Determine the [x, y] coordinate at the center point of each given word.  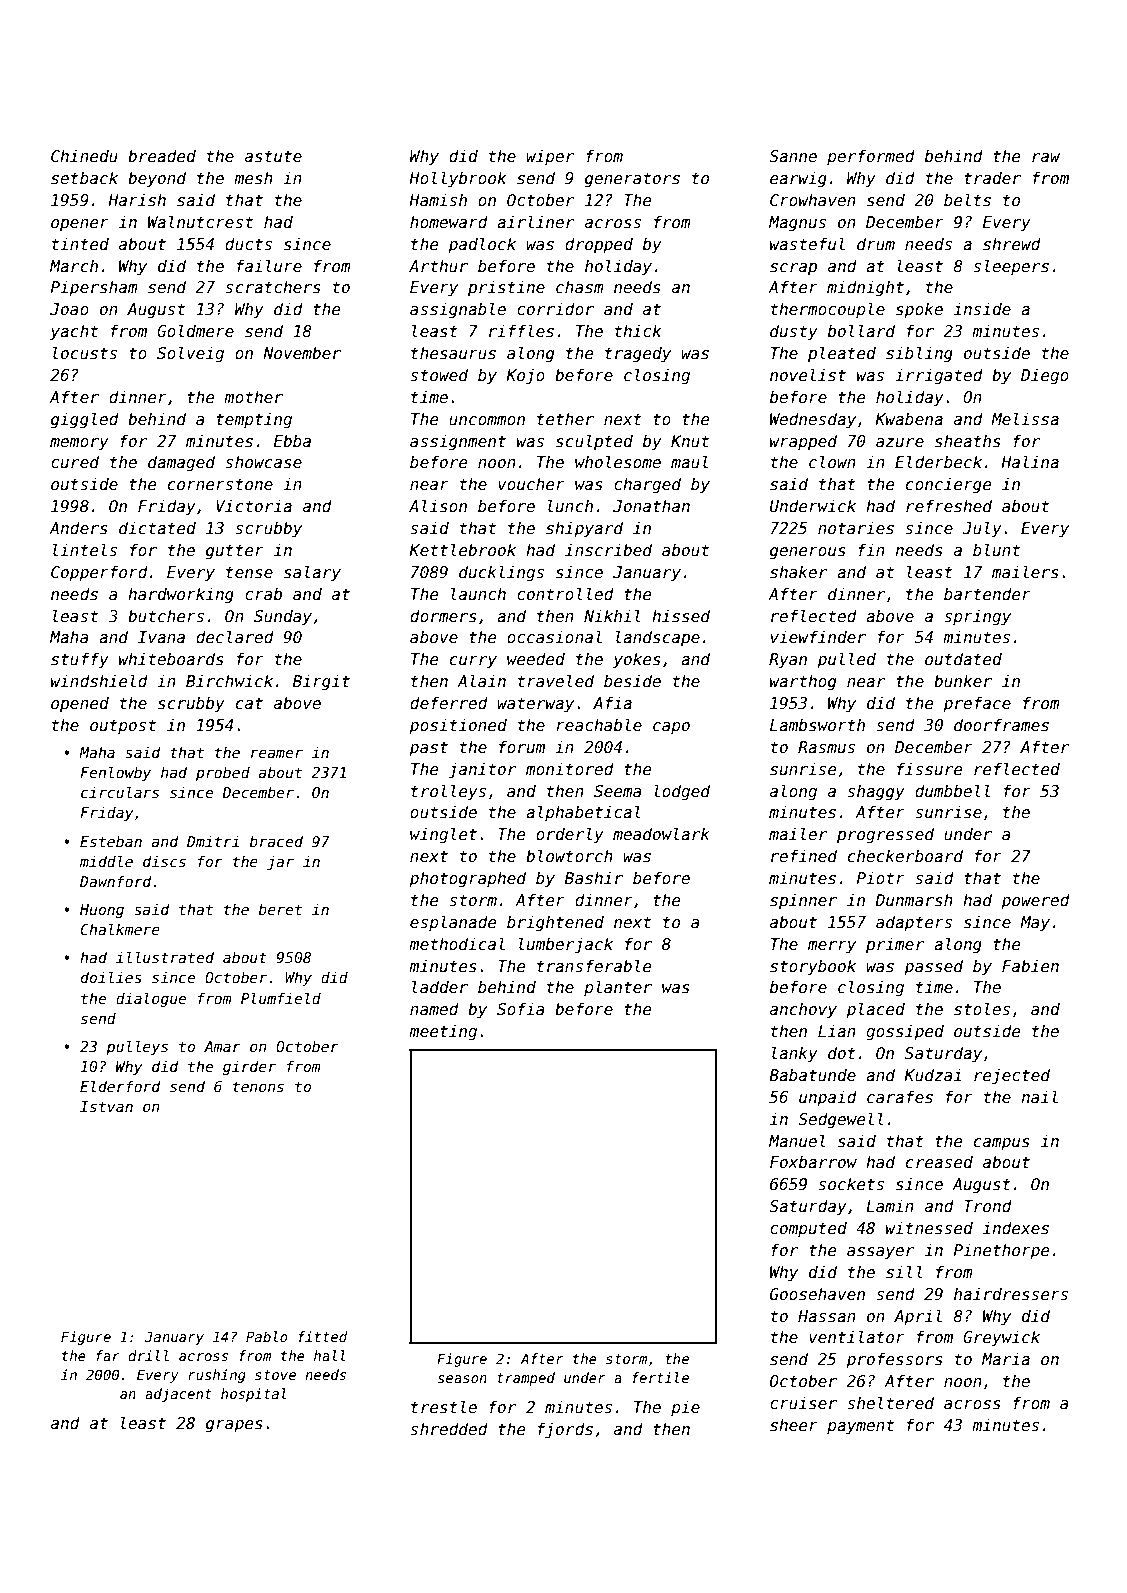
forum [522, 746]
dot [842, 1052]
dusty [794, 332]
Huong [102, 911]
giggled [85, 420]
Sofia [521, 1009]
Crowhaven [813, 199]
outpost [123, 726]
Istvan [106, 1106]
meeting [443, 1032]
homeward [449, 221]
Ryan [788, 661]
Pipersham [94, 288]
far [108, 1355]
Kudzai [932, 1074]
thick [638, 330]
